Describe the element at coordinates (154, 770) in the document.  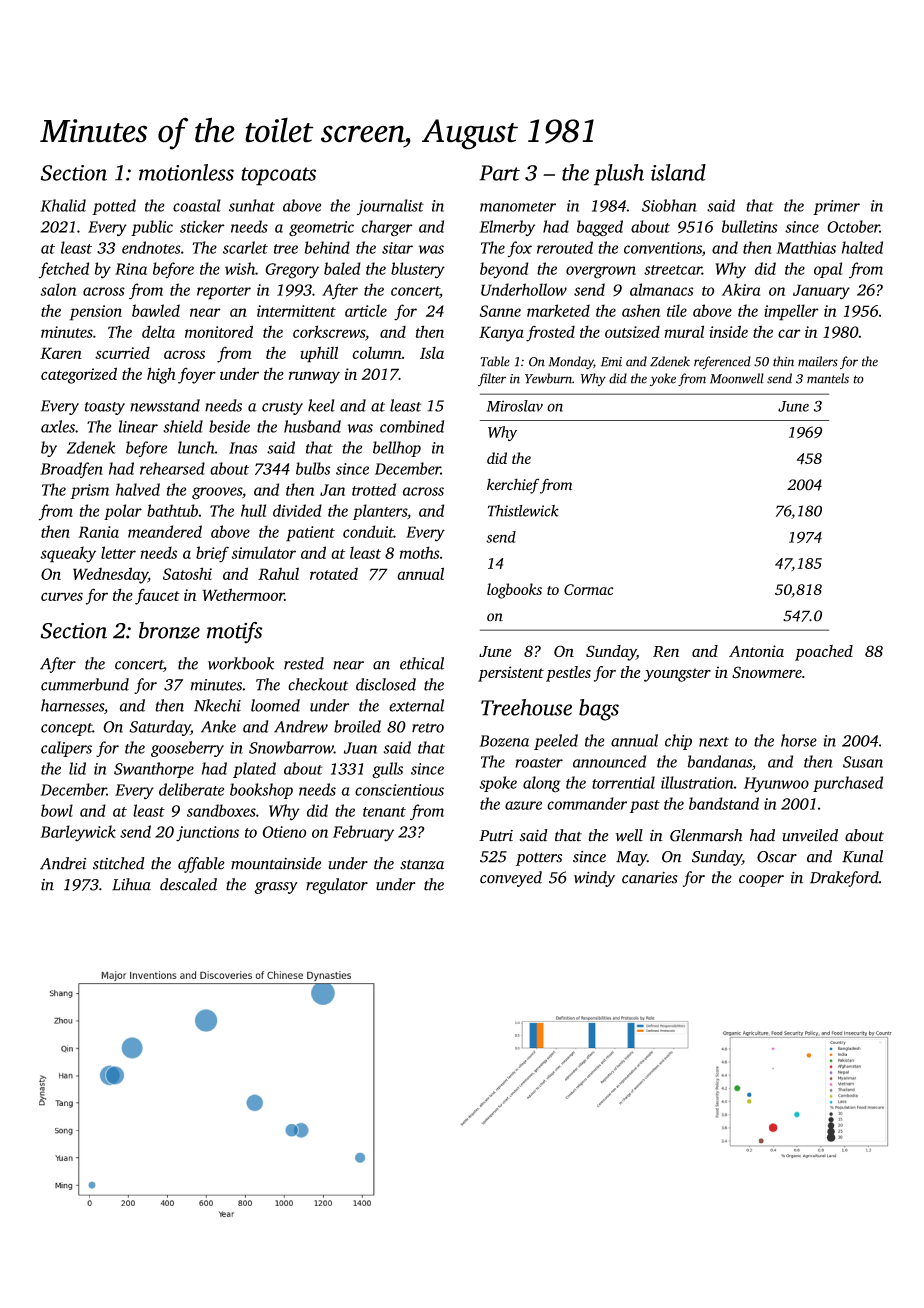
I see `Swanthorpe` at that location.
